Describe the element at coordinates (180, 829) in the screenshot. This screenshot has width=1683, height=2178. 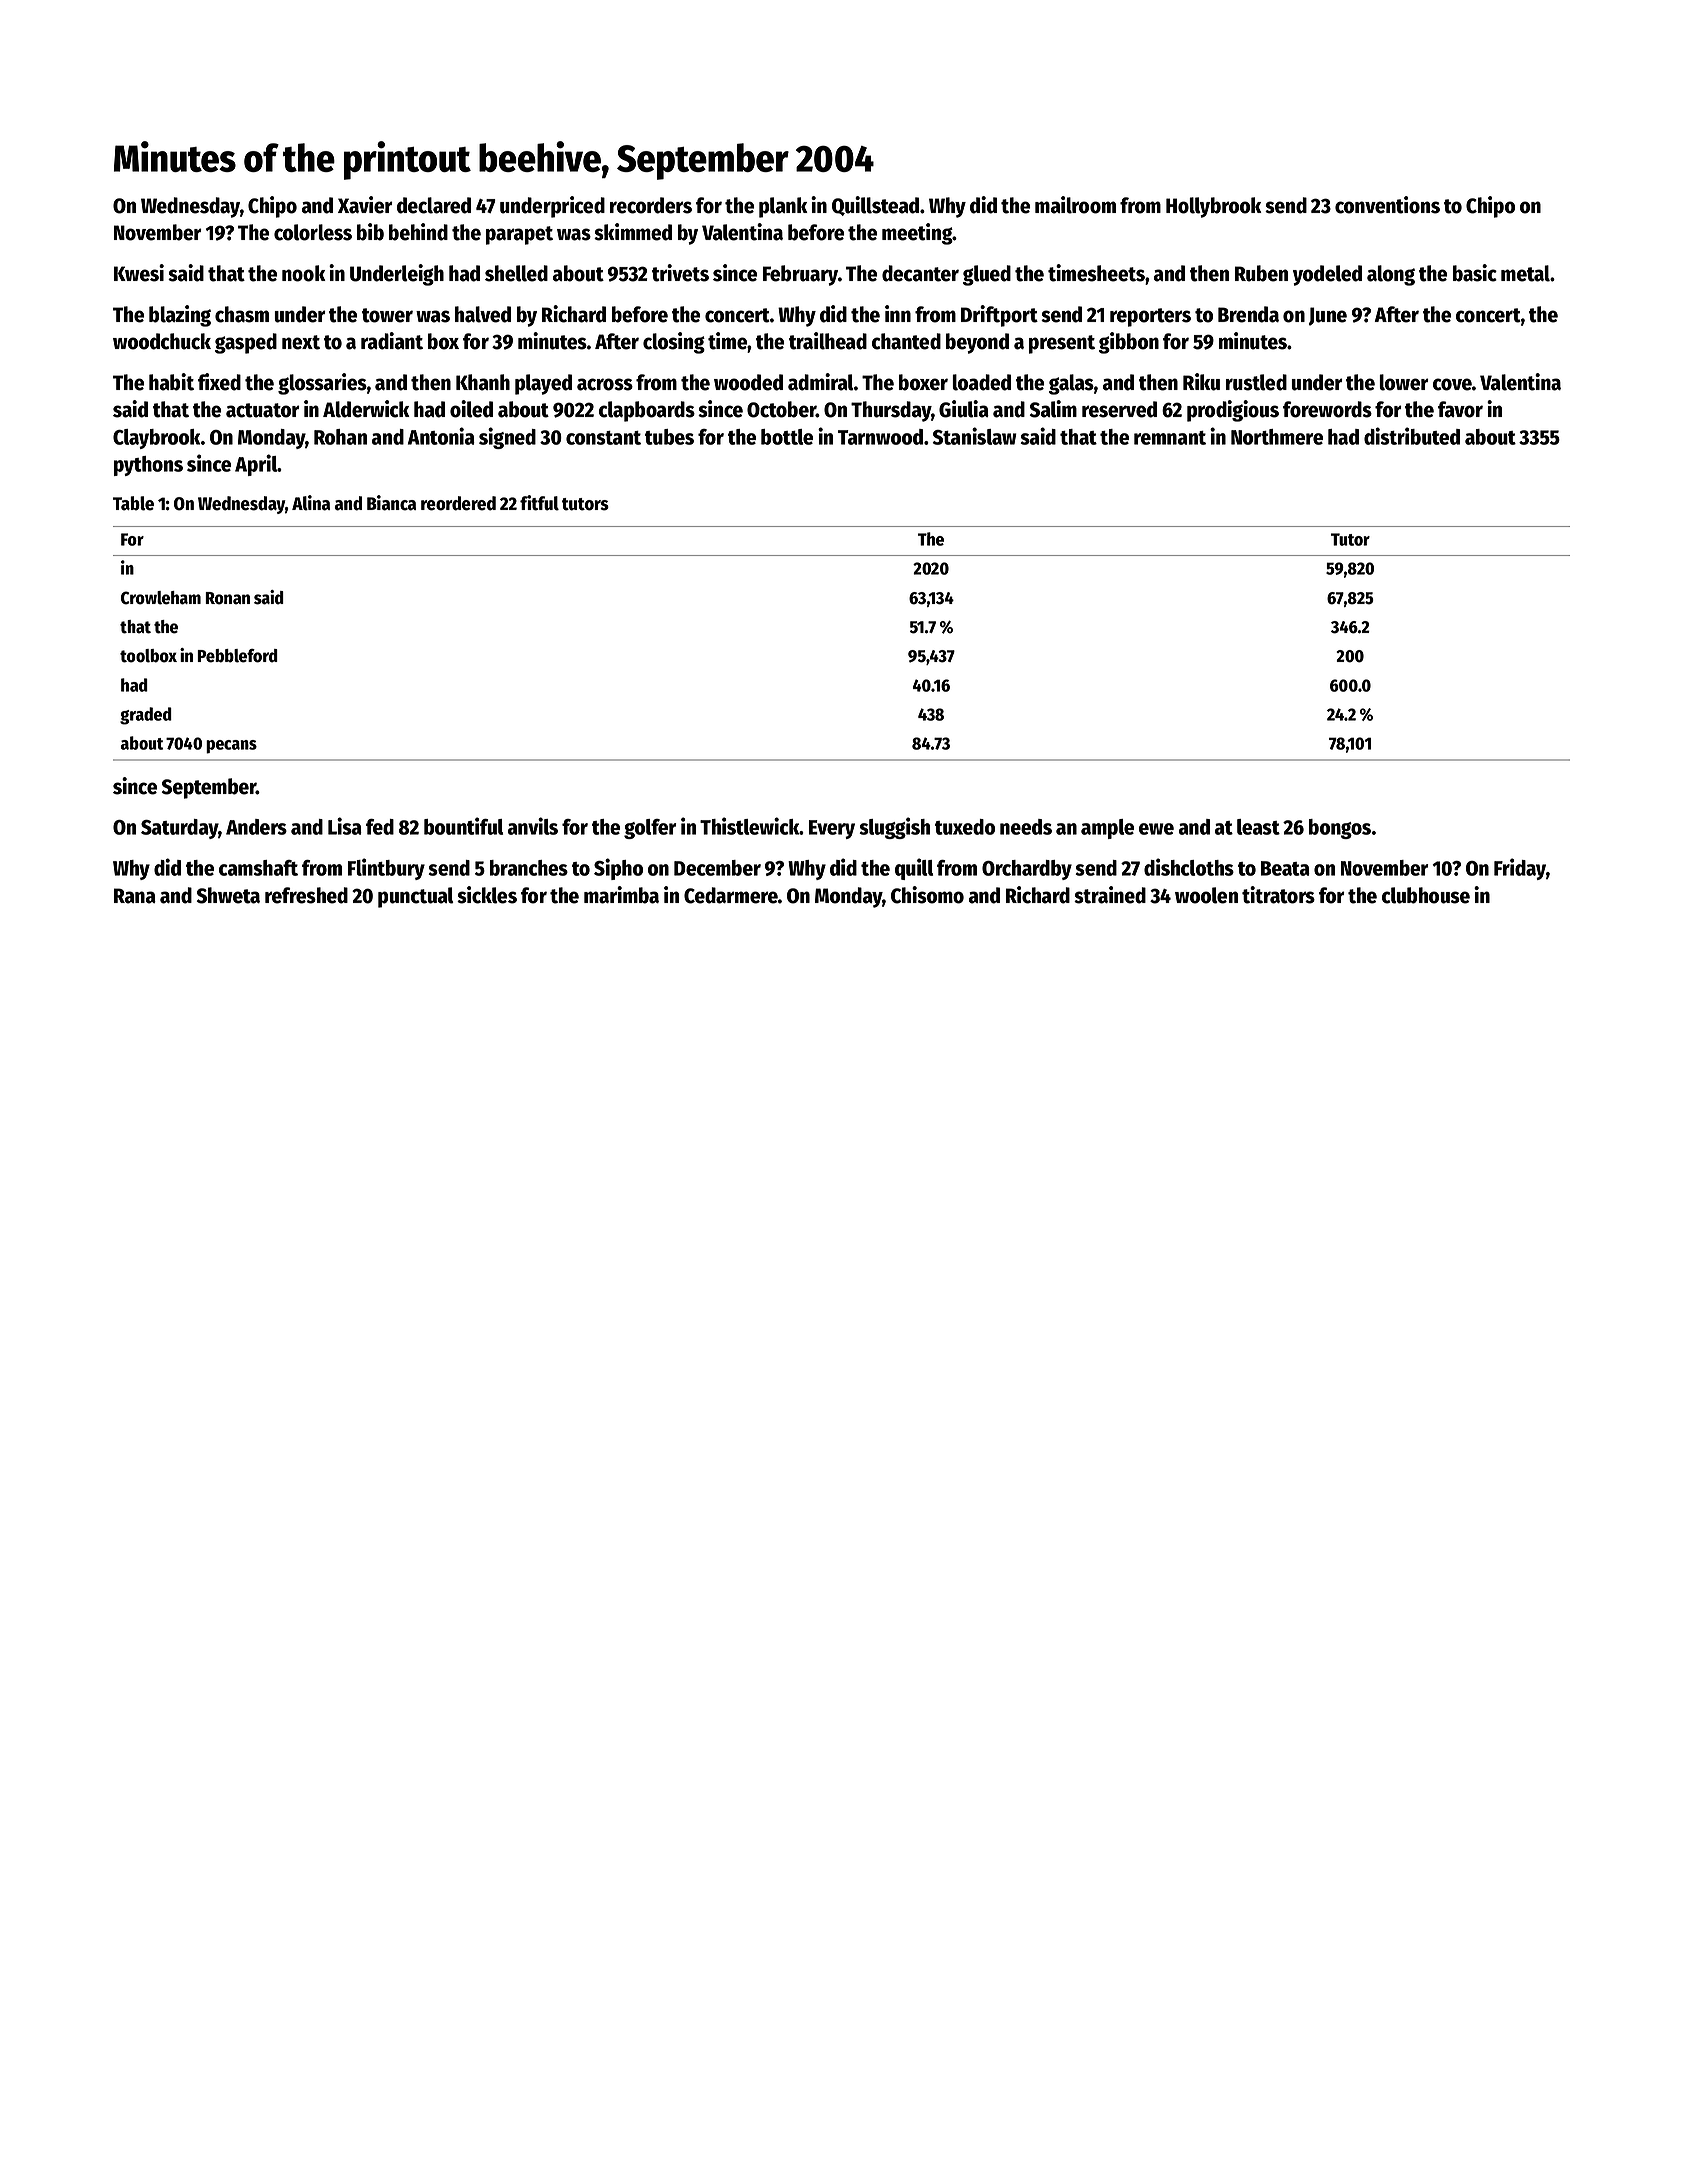
I see `Saturday` at that location.
